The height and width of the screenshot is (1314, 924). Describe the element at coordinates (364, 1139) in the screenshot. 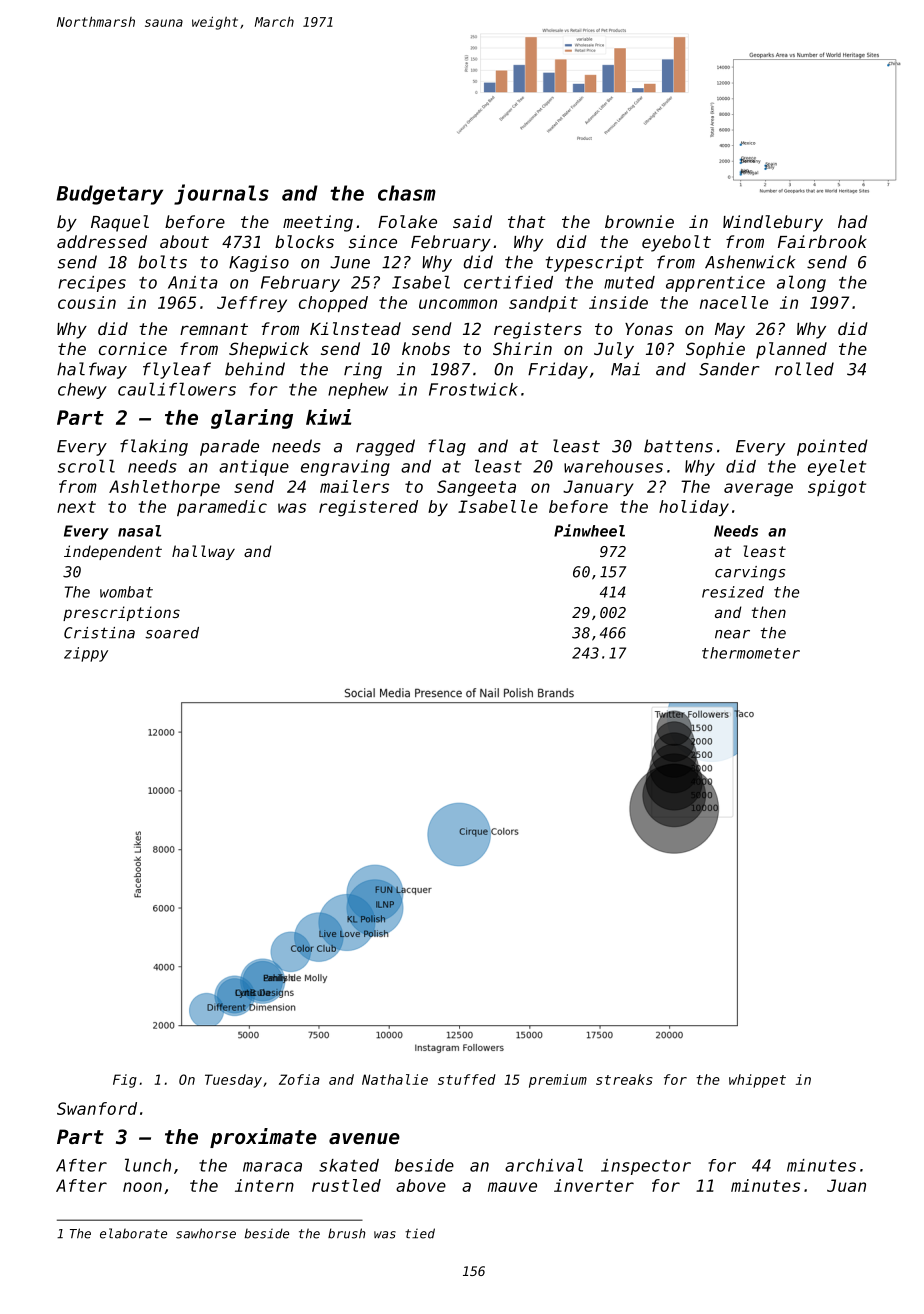

I see `avenue` at that location.
